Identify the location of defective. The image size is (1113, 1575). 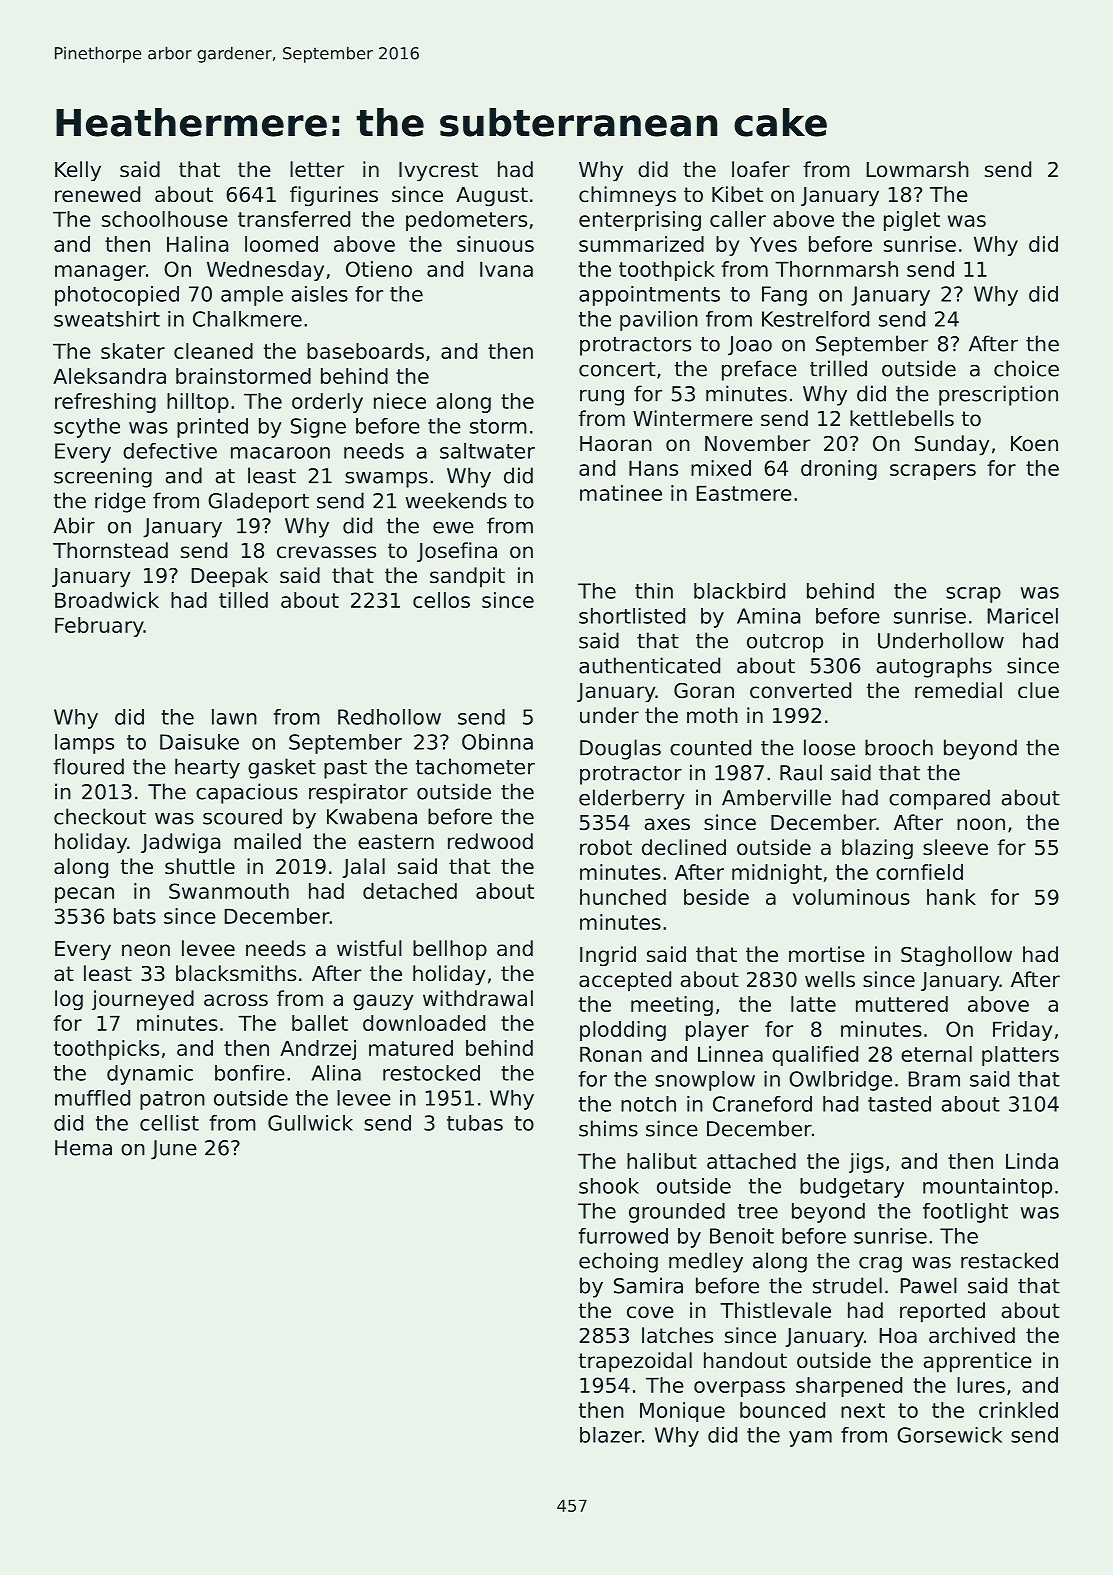
(170, 451).
